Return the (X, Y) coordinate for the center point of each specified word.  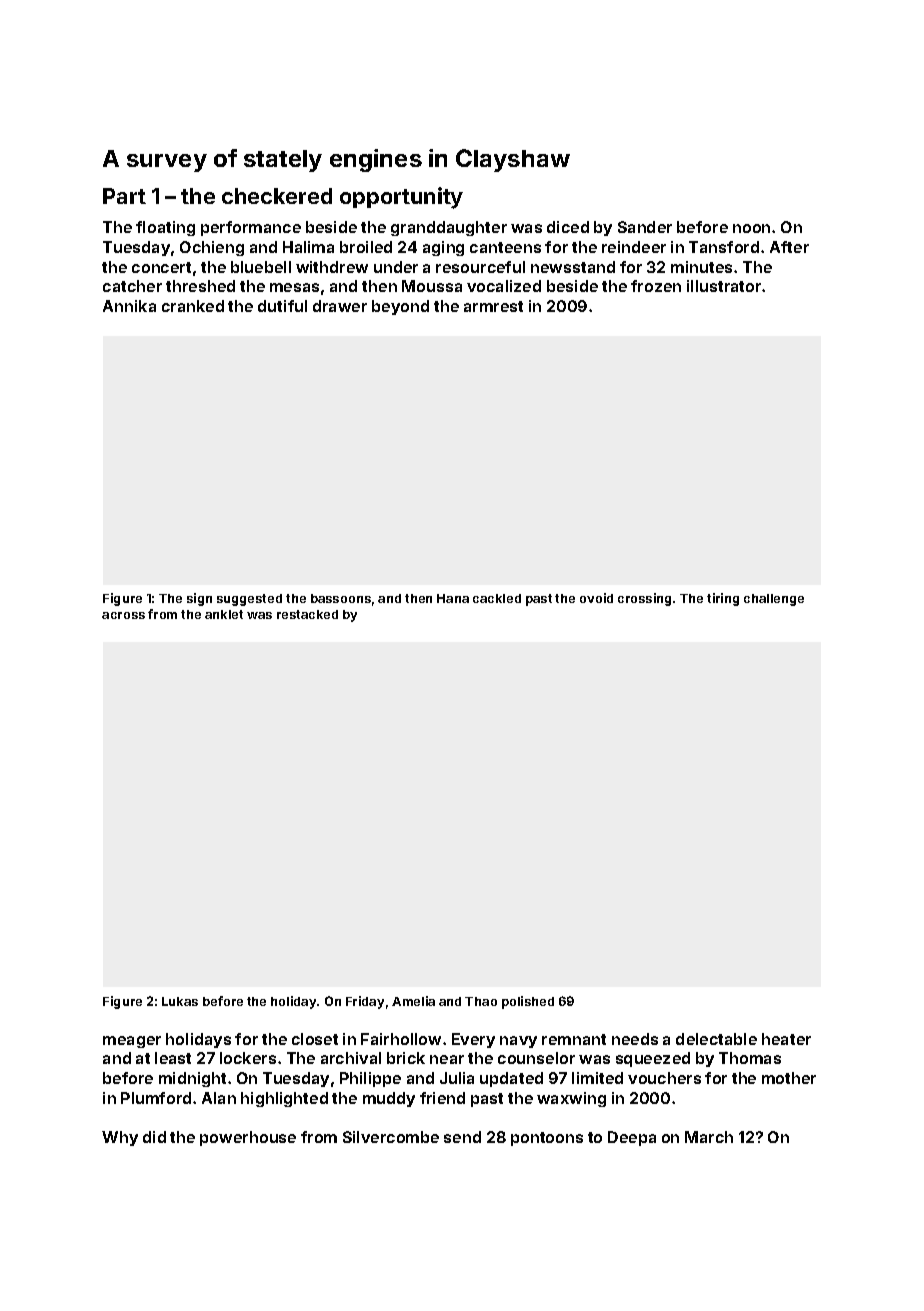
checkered (277, 196)
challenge (774, 600)
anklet (224, 614)
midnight (192, 1079)
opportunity (401, 198)
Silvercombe (391, 1137)
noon (751, 228)
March (709, 1137)
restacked (307, 614)
